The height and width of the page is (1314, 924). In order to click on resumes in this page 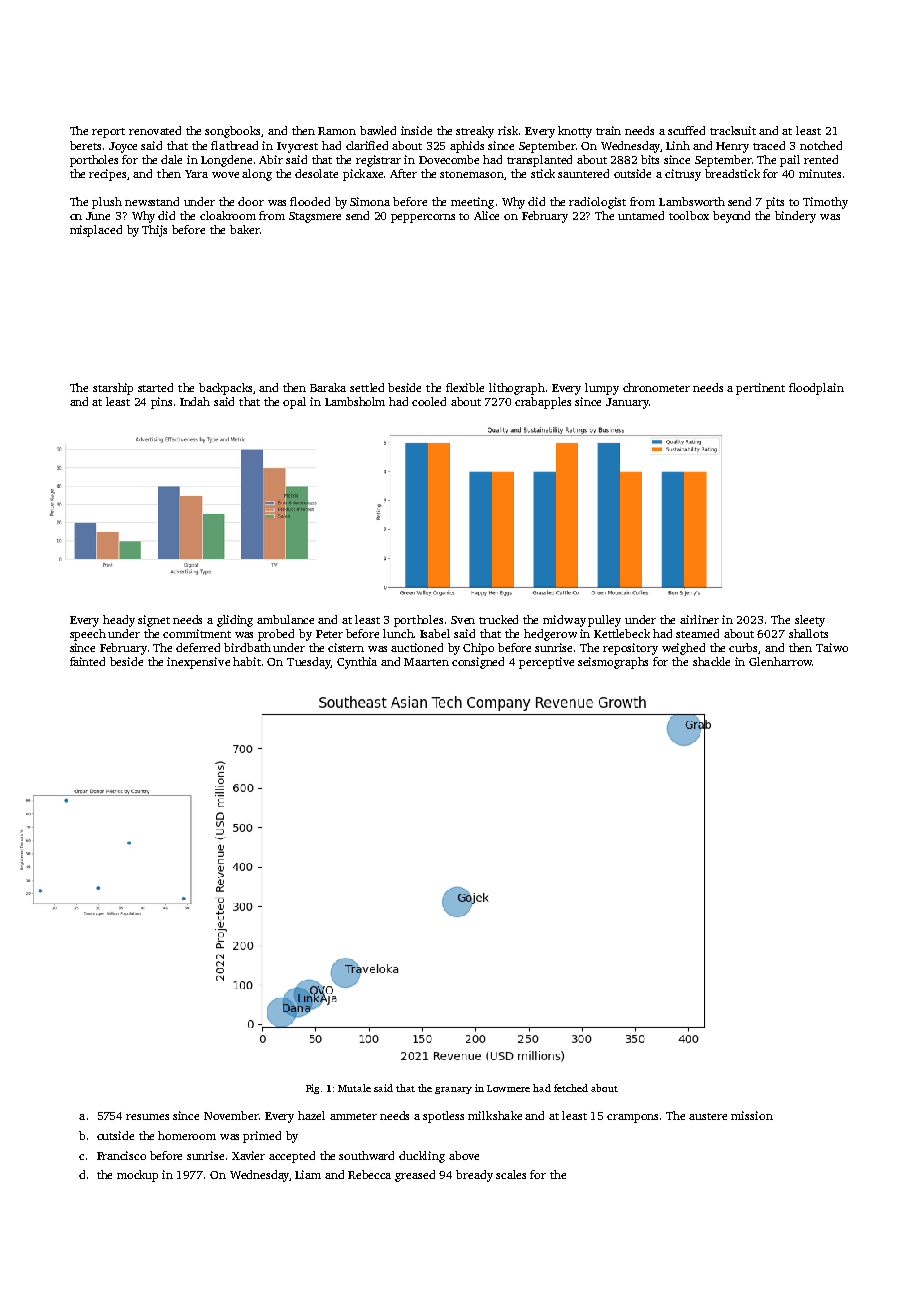, I will do `click(147, 1117)`.
